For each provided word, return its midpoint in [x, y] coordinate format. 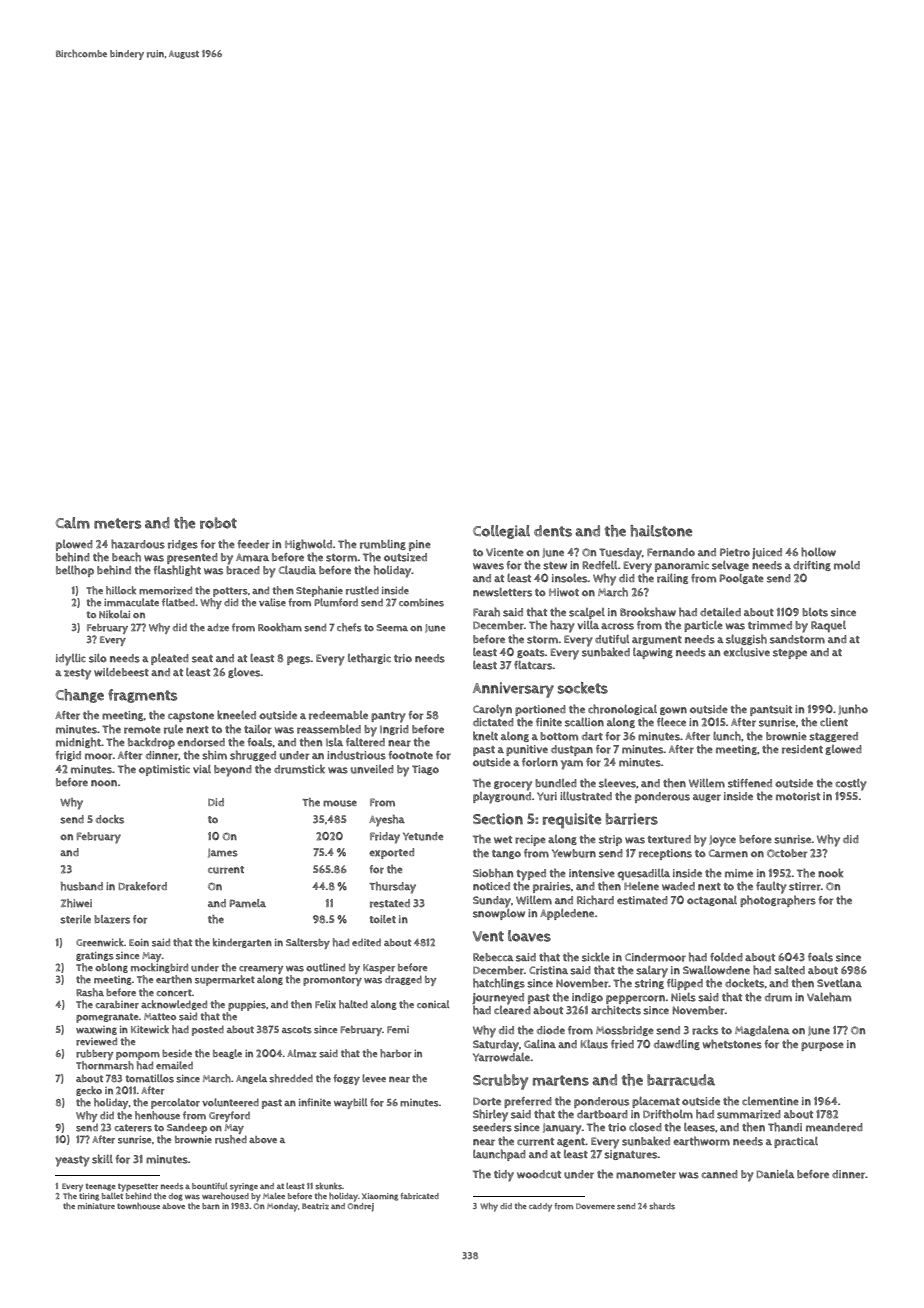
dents [553, 531]
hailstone [661, 531]
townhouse [138, 1206]
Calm [73, 523]
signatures [631, 1155]
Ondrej [361, 1207]
